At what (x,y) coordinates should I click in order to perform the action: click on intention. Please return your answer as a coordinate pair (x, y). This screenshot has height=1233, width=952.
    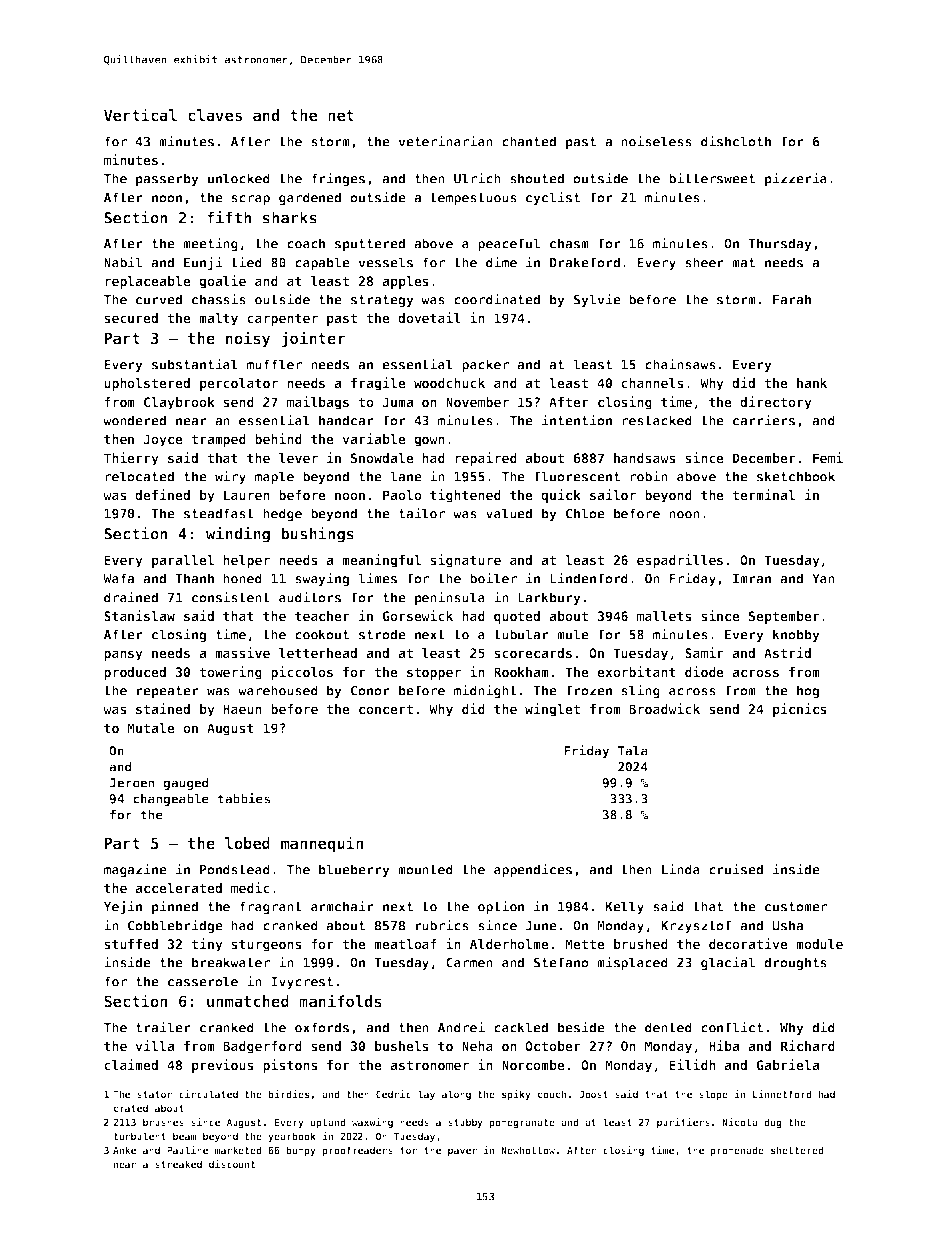
    Looking at the image, I should click on (577, 420).
